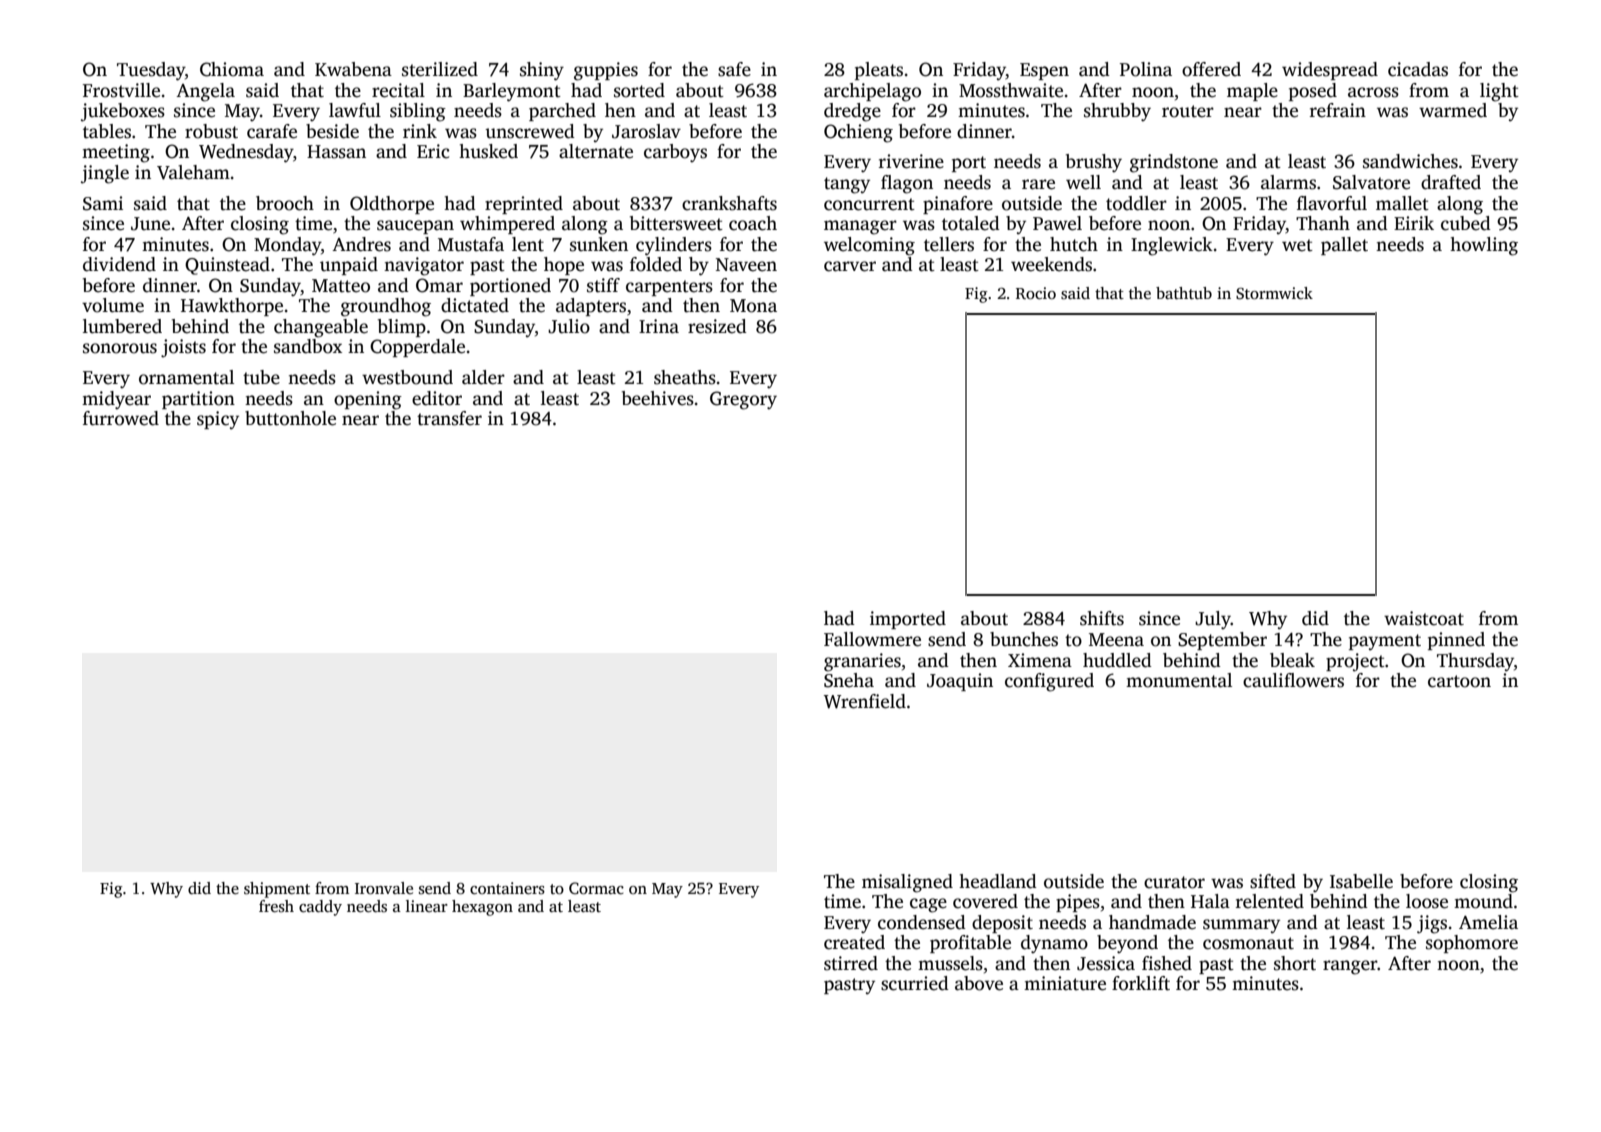 The height and width of the screenshot is (1132, 1601). What do you see at coordinates (865, 701) in the screenshot?
I see `Wrenfield` at bounding box center [865, 701].
